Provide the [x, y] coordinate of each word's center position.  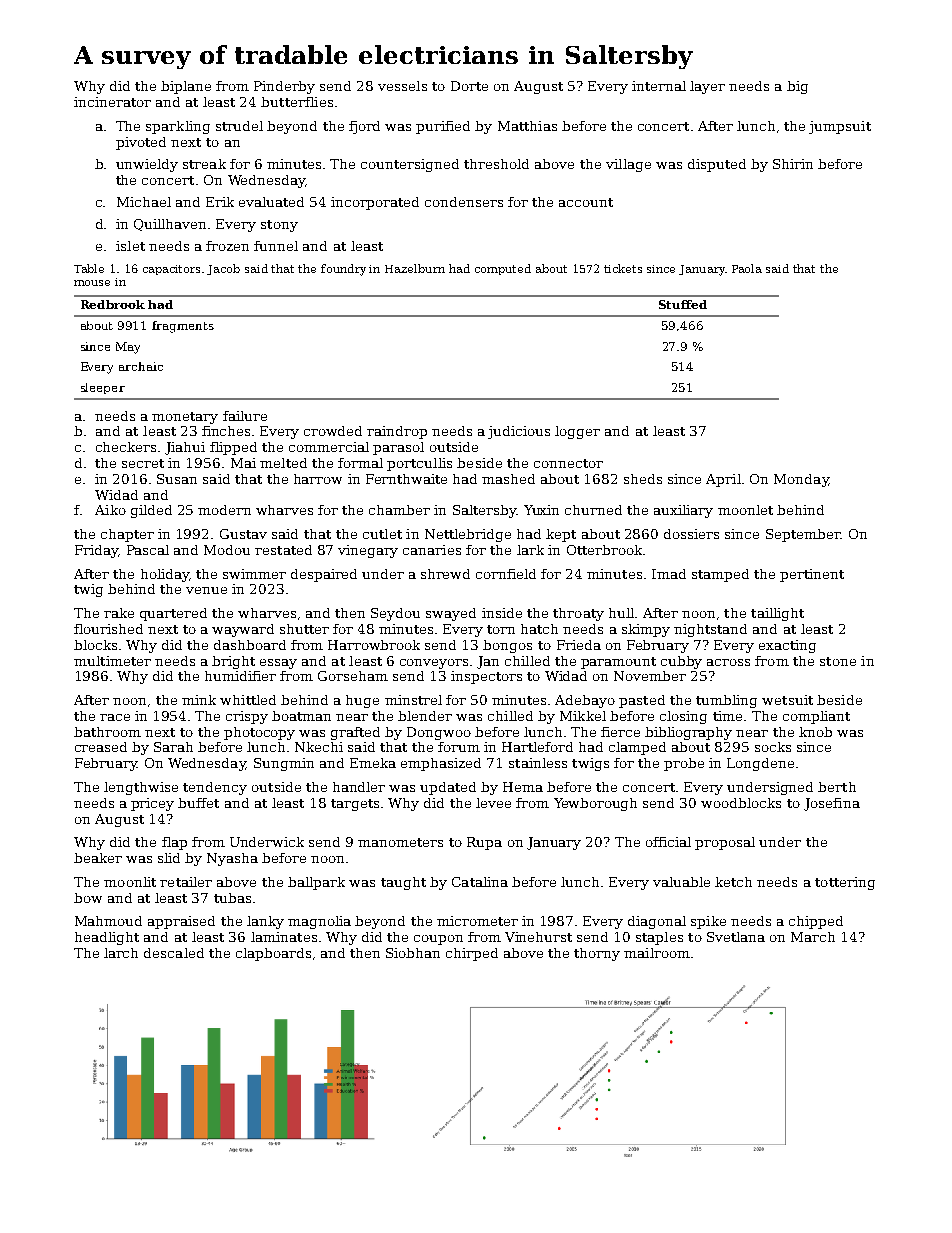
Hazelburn [415, 268]
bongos [507, 646]
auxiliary [683, 511]
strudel [239, 126]
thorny [597, 954]
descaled [174, 953]
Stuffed [683, 304]
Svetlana [736, 937]
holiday [165, 575]
